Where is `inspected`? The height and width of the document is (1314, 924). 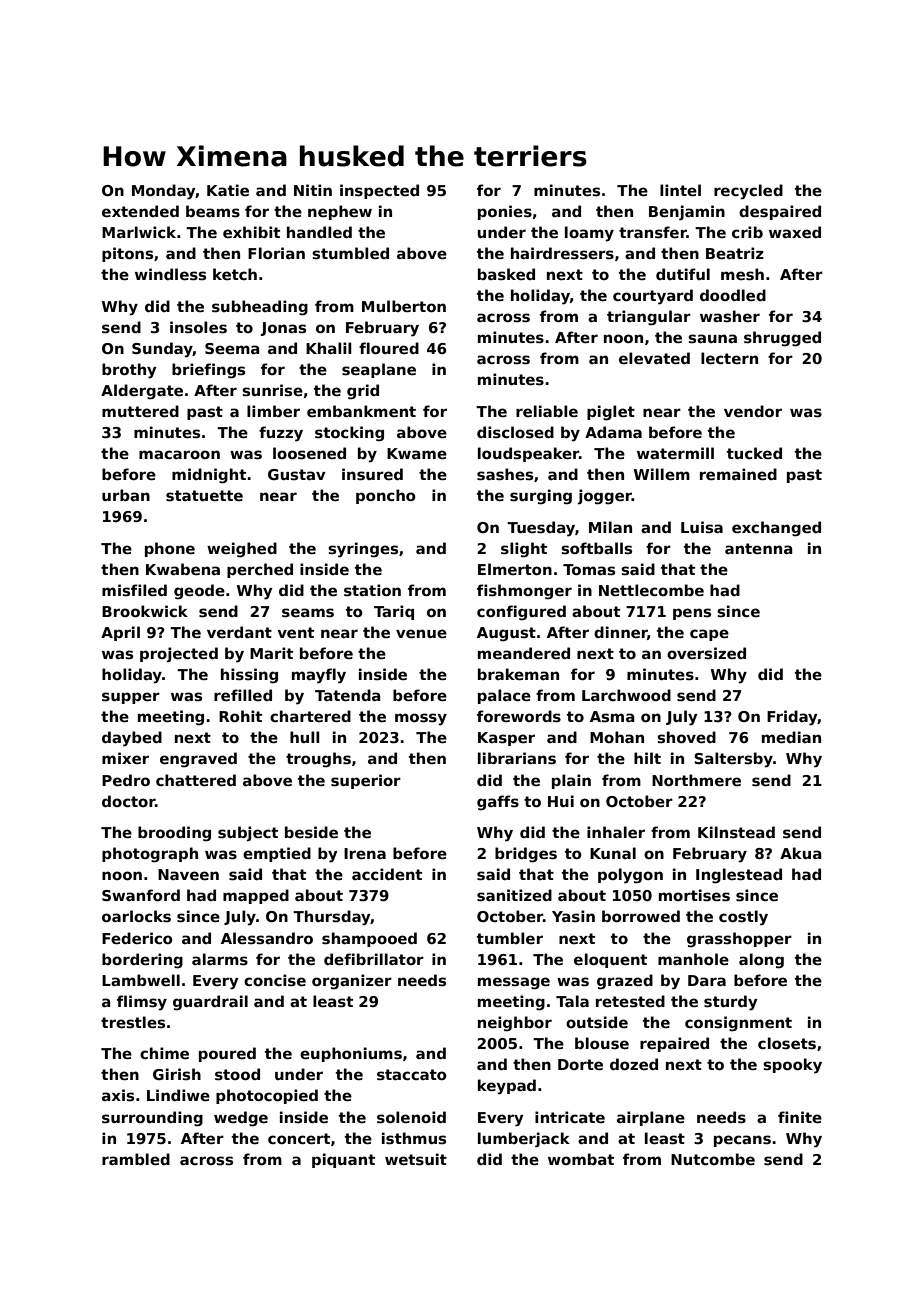
inspected is located at coordinates (379, 191).
